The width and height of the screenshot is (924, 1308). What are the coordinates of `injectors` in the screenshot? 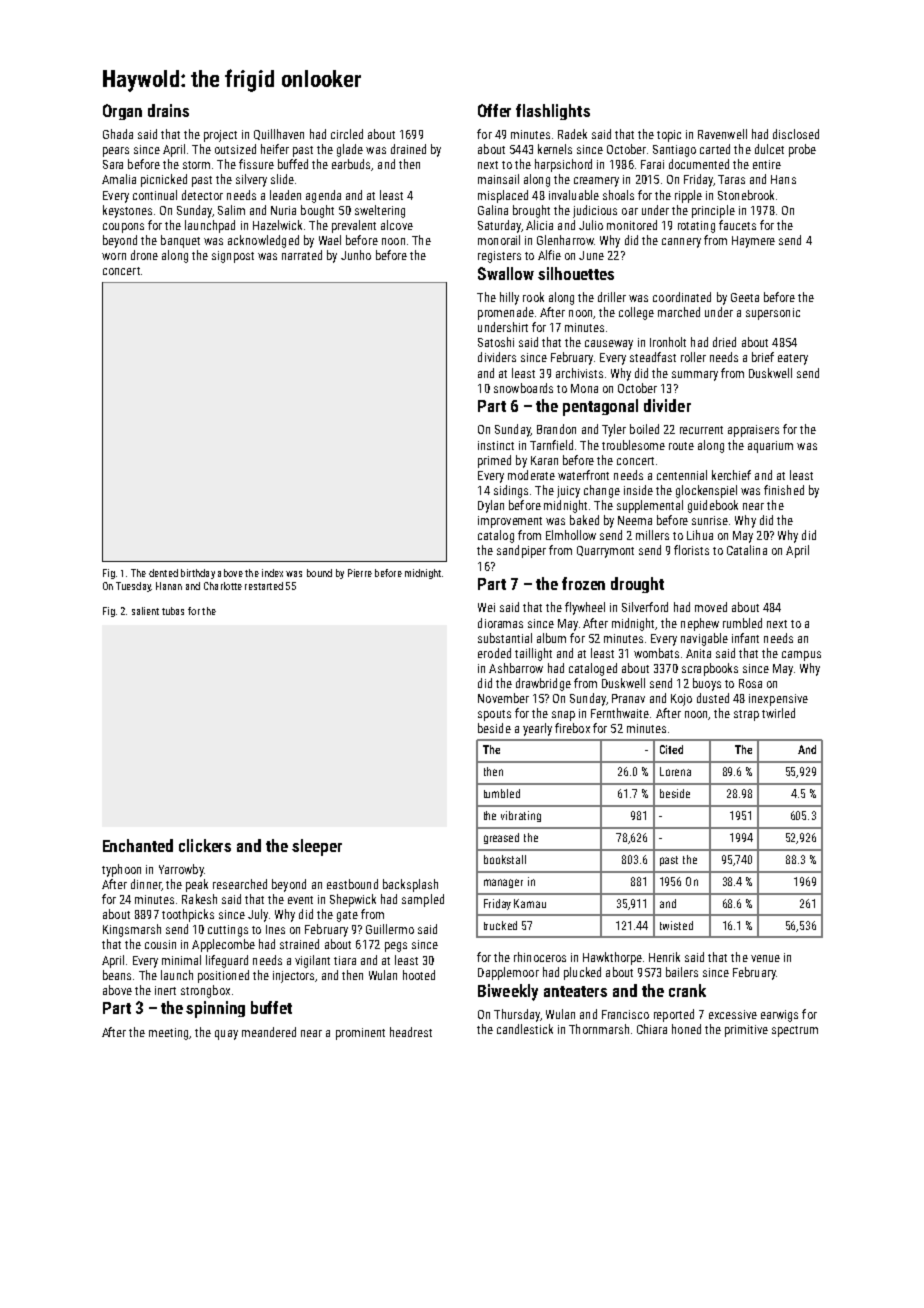 It's located at (293, 977).
